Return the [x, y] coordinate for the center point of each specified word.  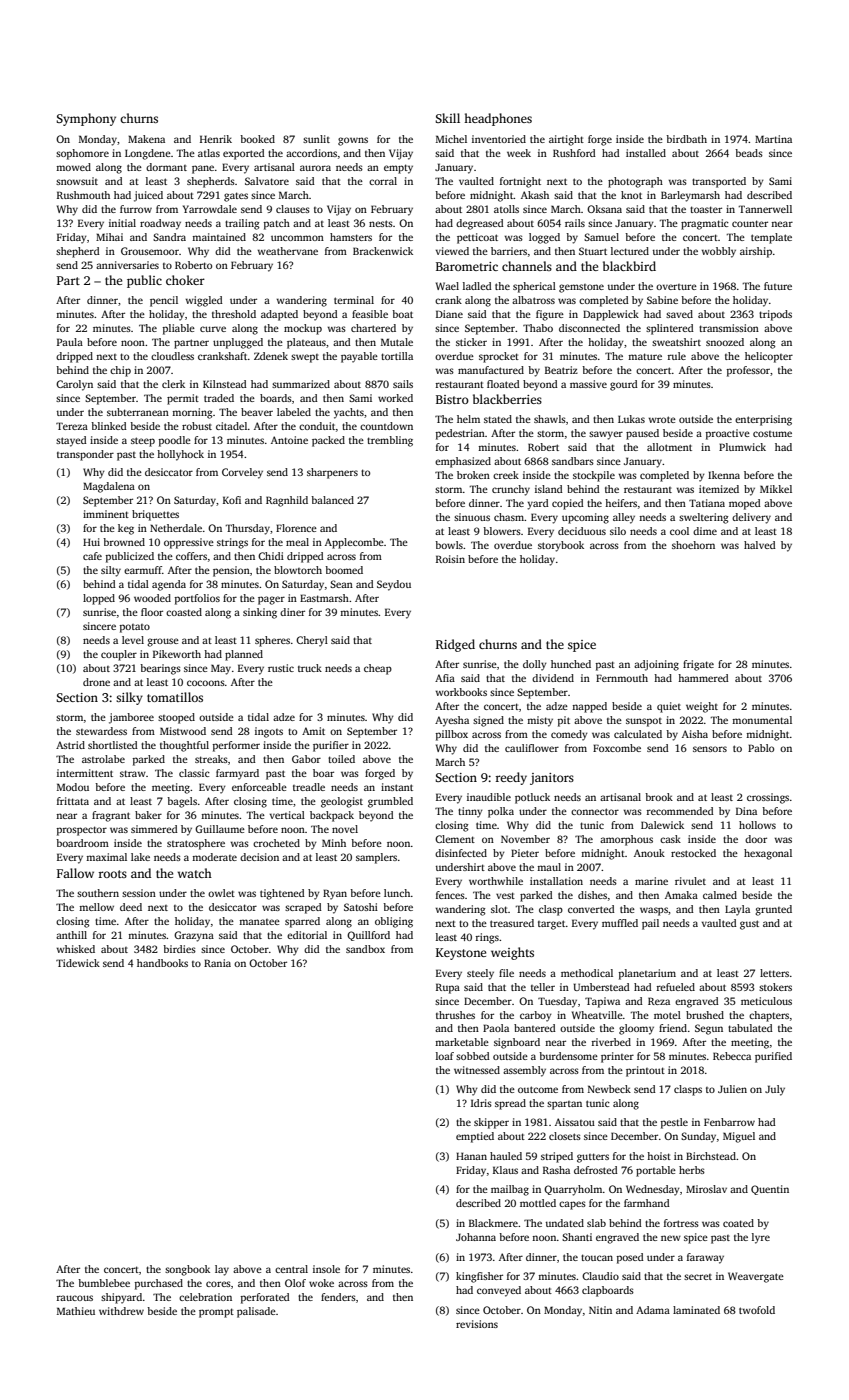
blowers [502, 531]
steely [480, 974]
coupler [119, 655]
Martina [773, 139]
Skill [447, 118]
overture [676, 287]
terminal [354, 300]
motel [667, 1015]
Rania [217, 963]
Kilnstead [225, 384]
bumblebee [104, 1283]
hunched [571, 664]
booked [257, 139]
